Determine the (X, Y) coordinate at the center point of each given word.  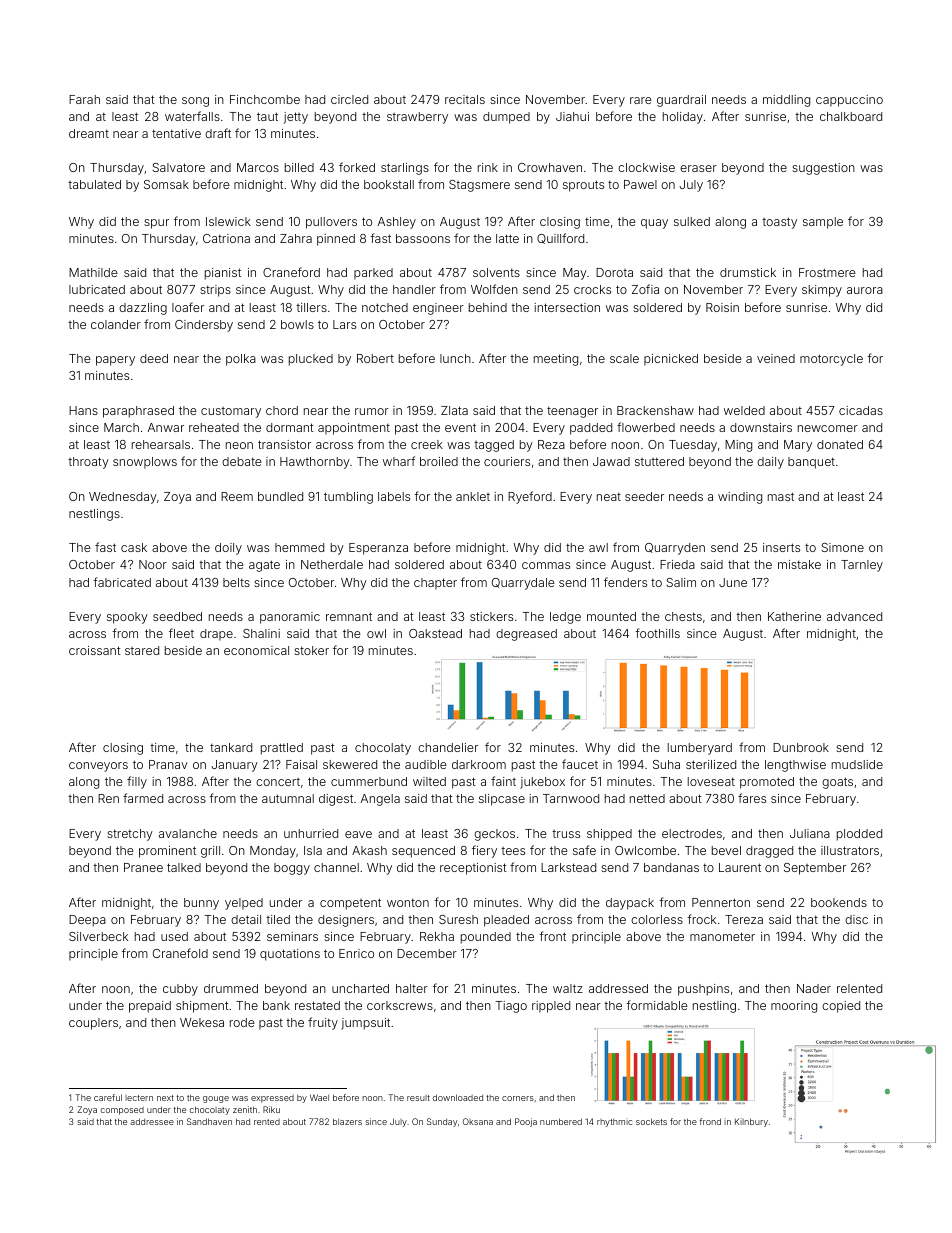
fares (752, 798)
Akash (369, 850)
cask (134, 547)
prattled (282, 749)
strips (215, 291)
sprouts (583, 186)
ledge (565, 618)
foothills (657, 633)
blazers (347, 1121)
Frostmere (827, 272)
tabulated (94, 184)
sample (823, 223)
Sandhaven (209, 1121)
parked (373, 274)
